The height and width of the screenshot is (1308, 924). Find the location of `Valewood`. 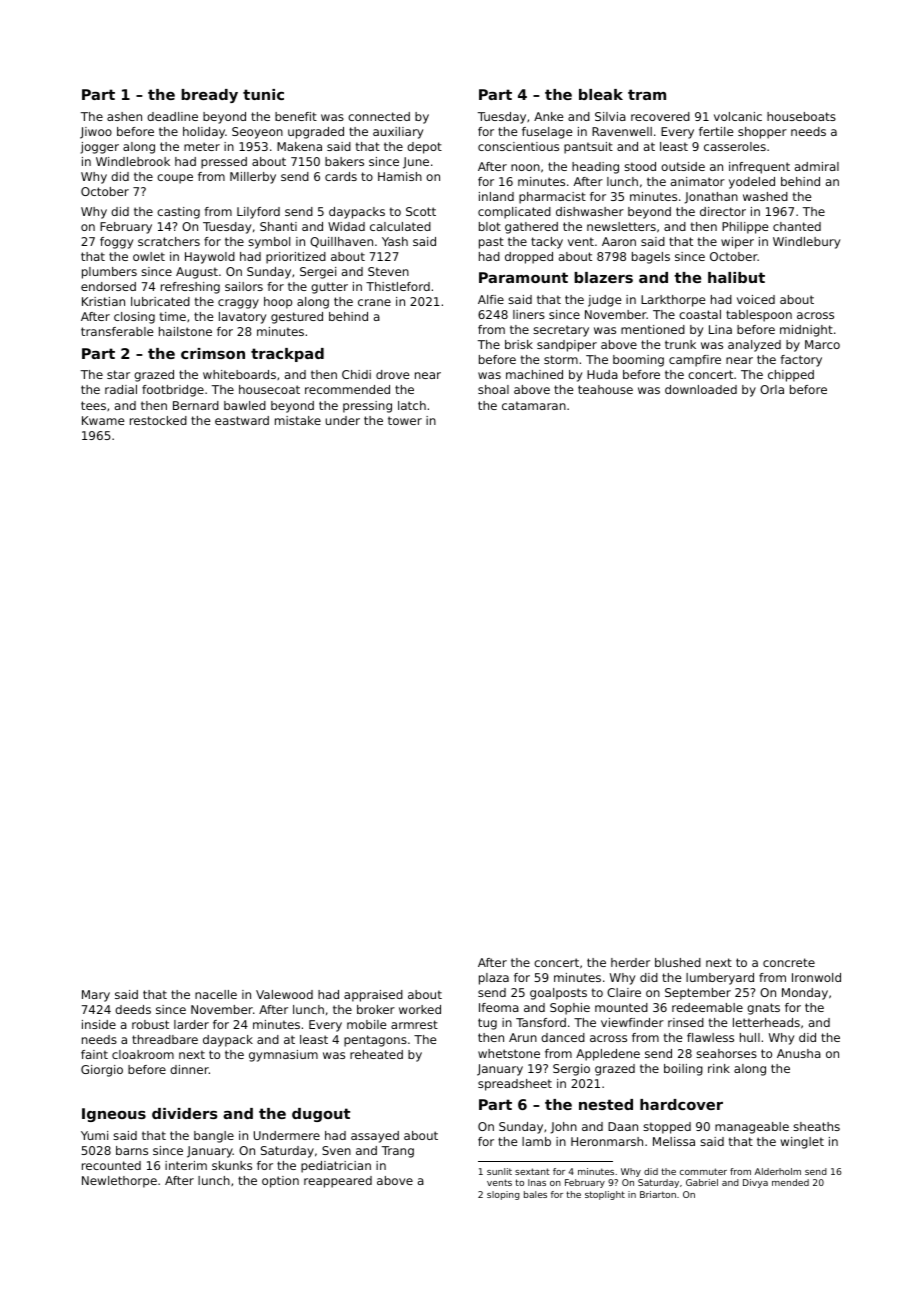

Valewood is located at coordinates (284, 994).
